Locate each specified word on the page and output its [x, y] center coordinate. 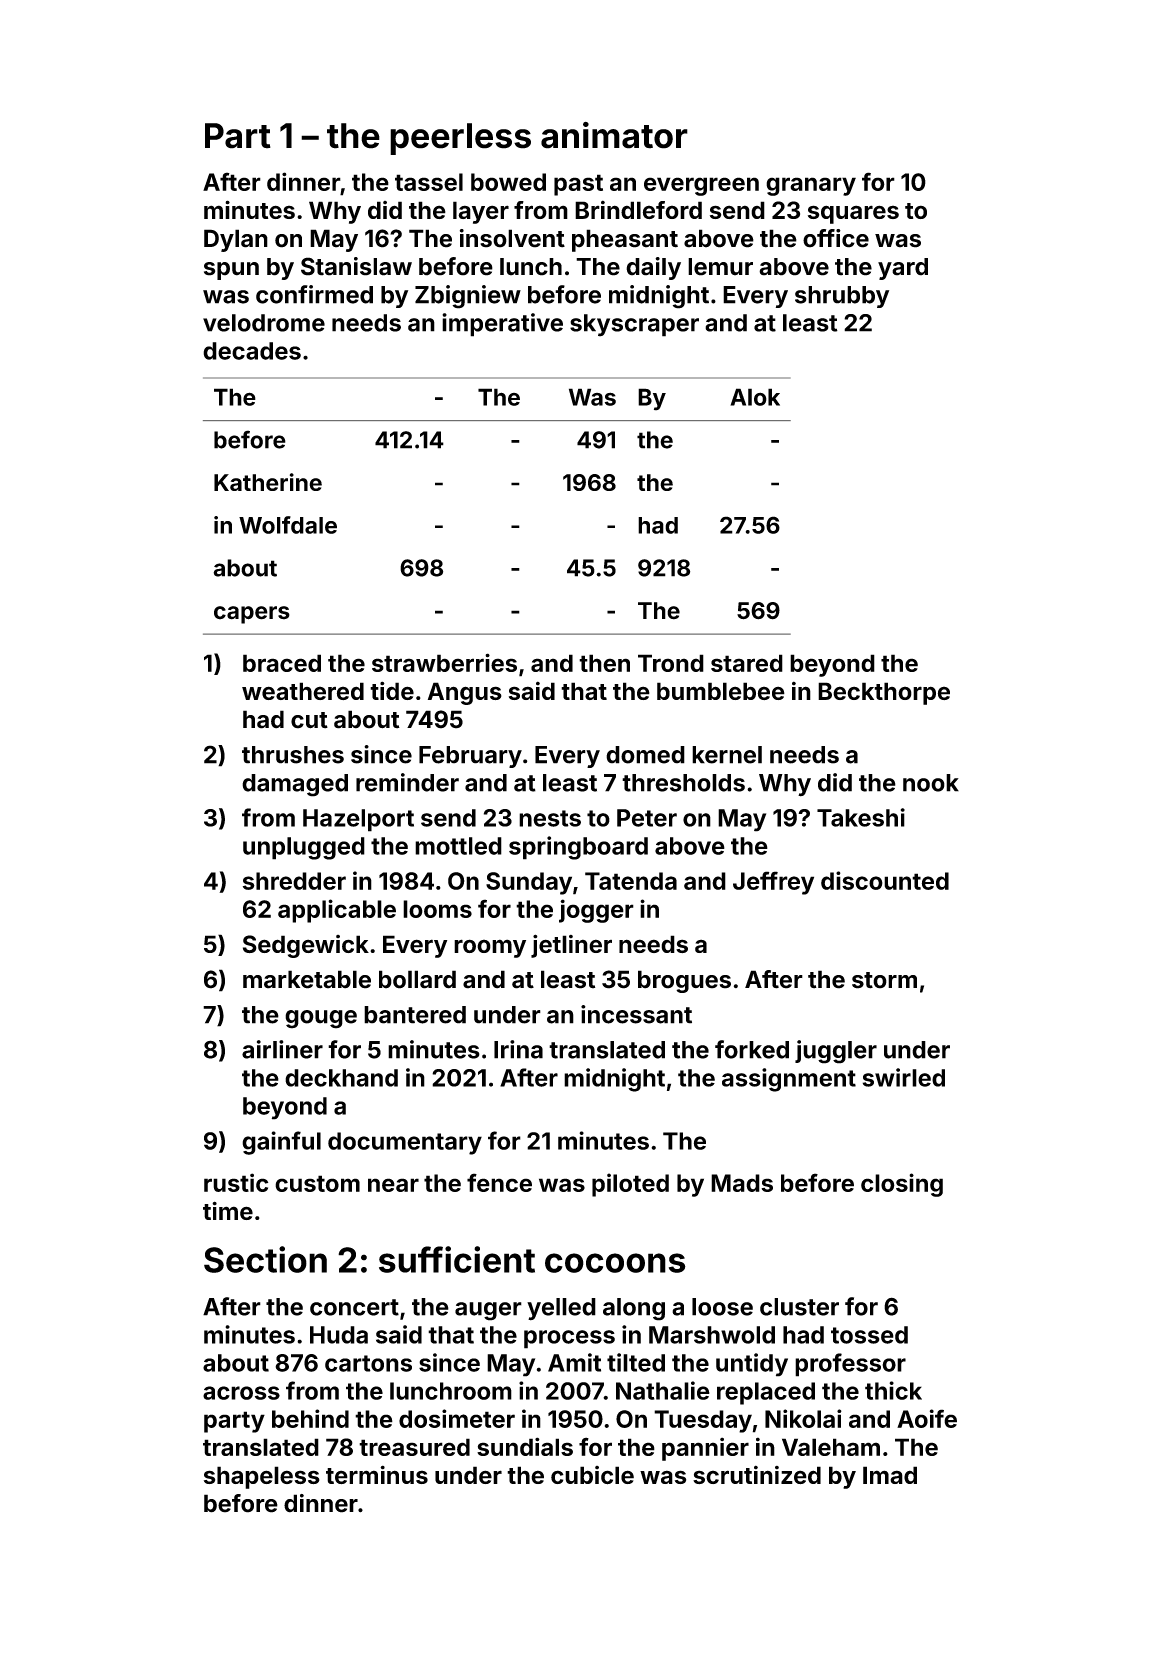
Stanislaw [356, 266]
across [241, 1393]
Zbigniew [468, 297]
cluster [799, 1307]
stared [747, 663]
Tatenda [631, 881]
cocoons [615, 1263]
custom [317, 1183]
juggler [836, 1052]
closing [902, 1185]
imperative [502, 325]
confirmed [314, 294]
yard [903, 269]
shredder [294, 881]
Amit [574, 1362]
